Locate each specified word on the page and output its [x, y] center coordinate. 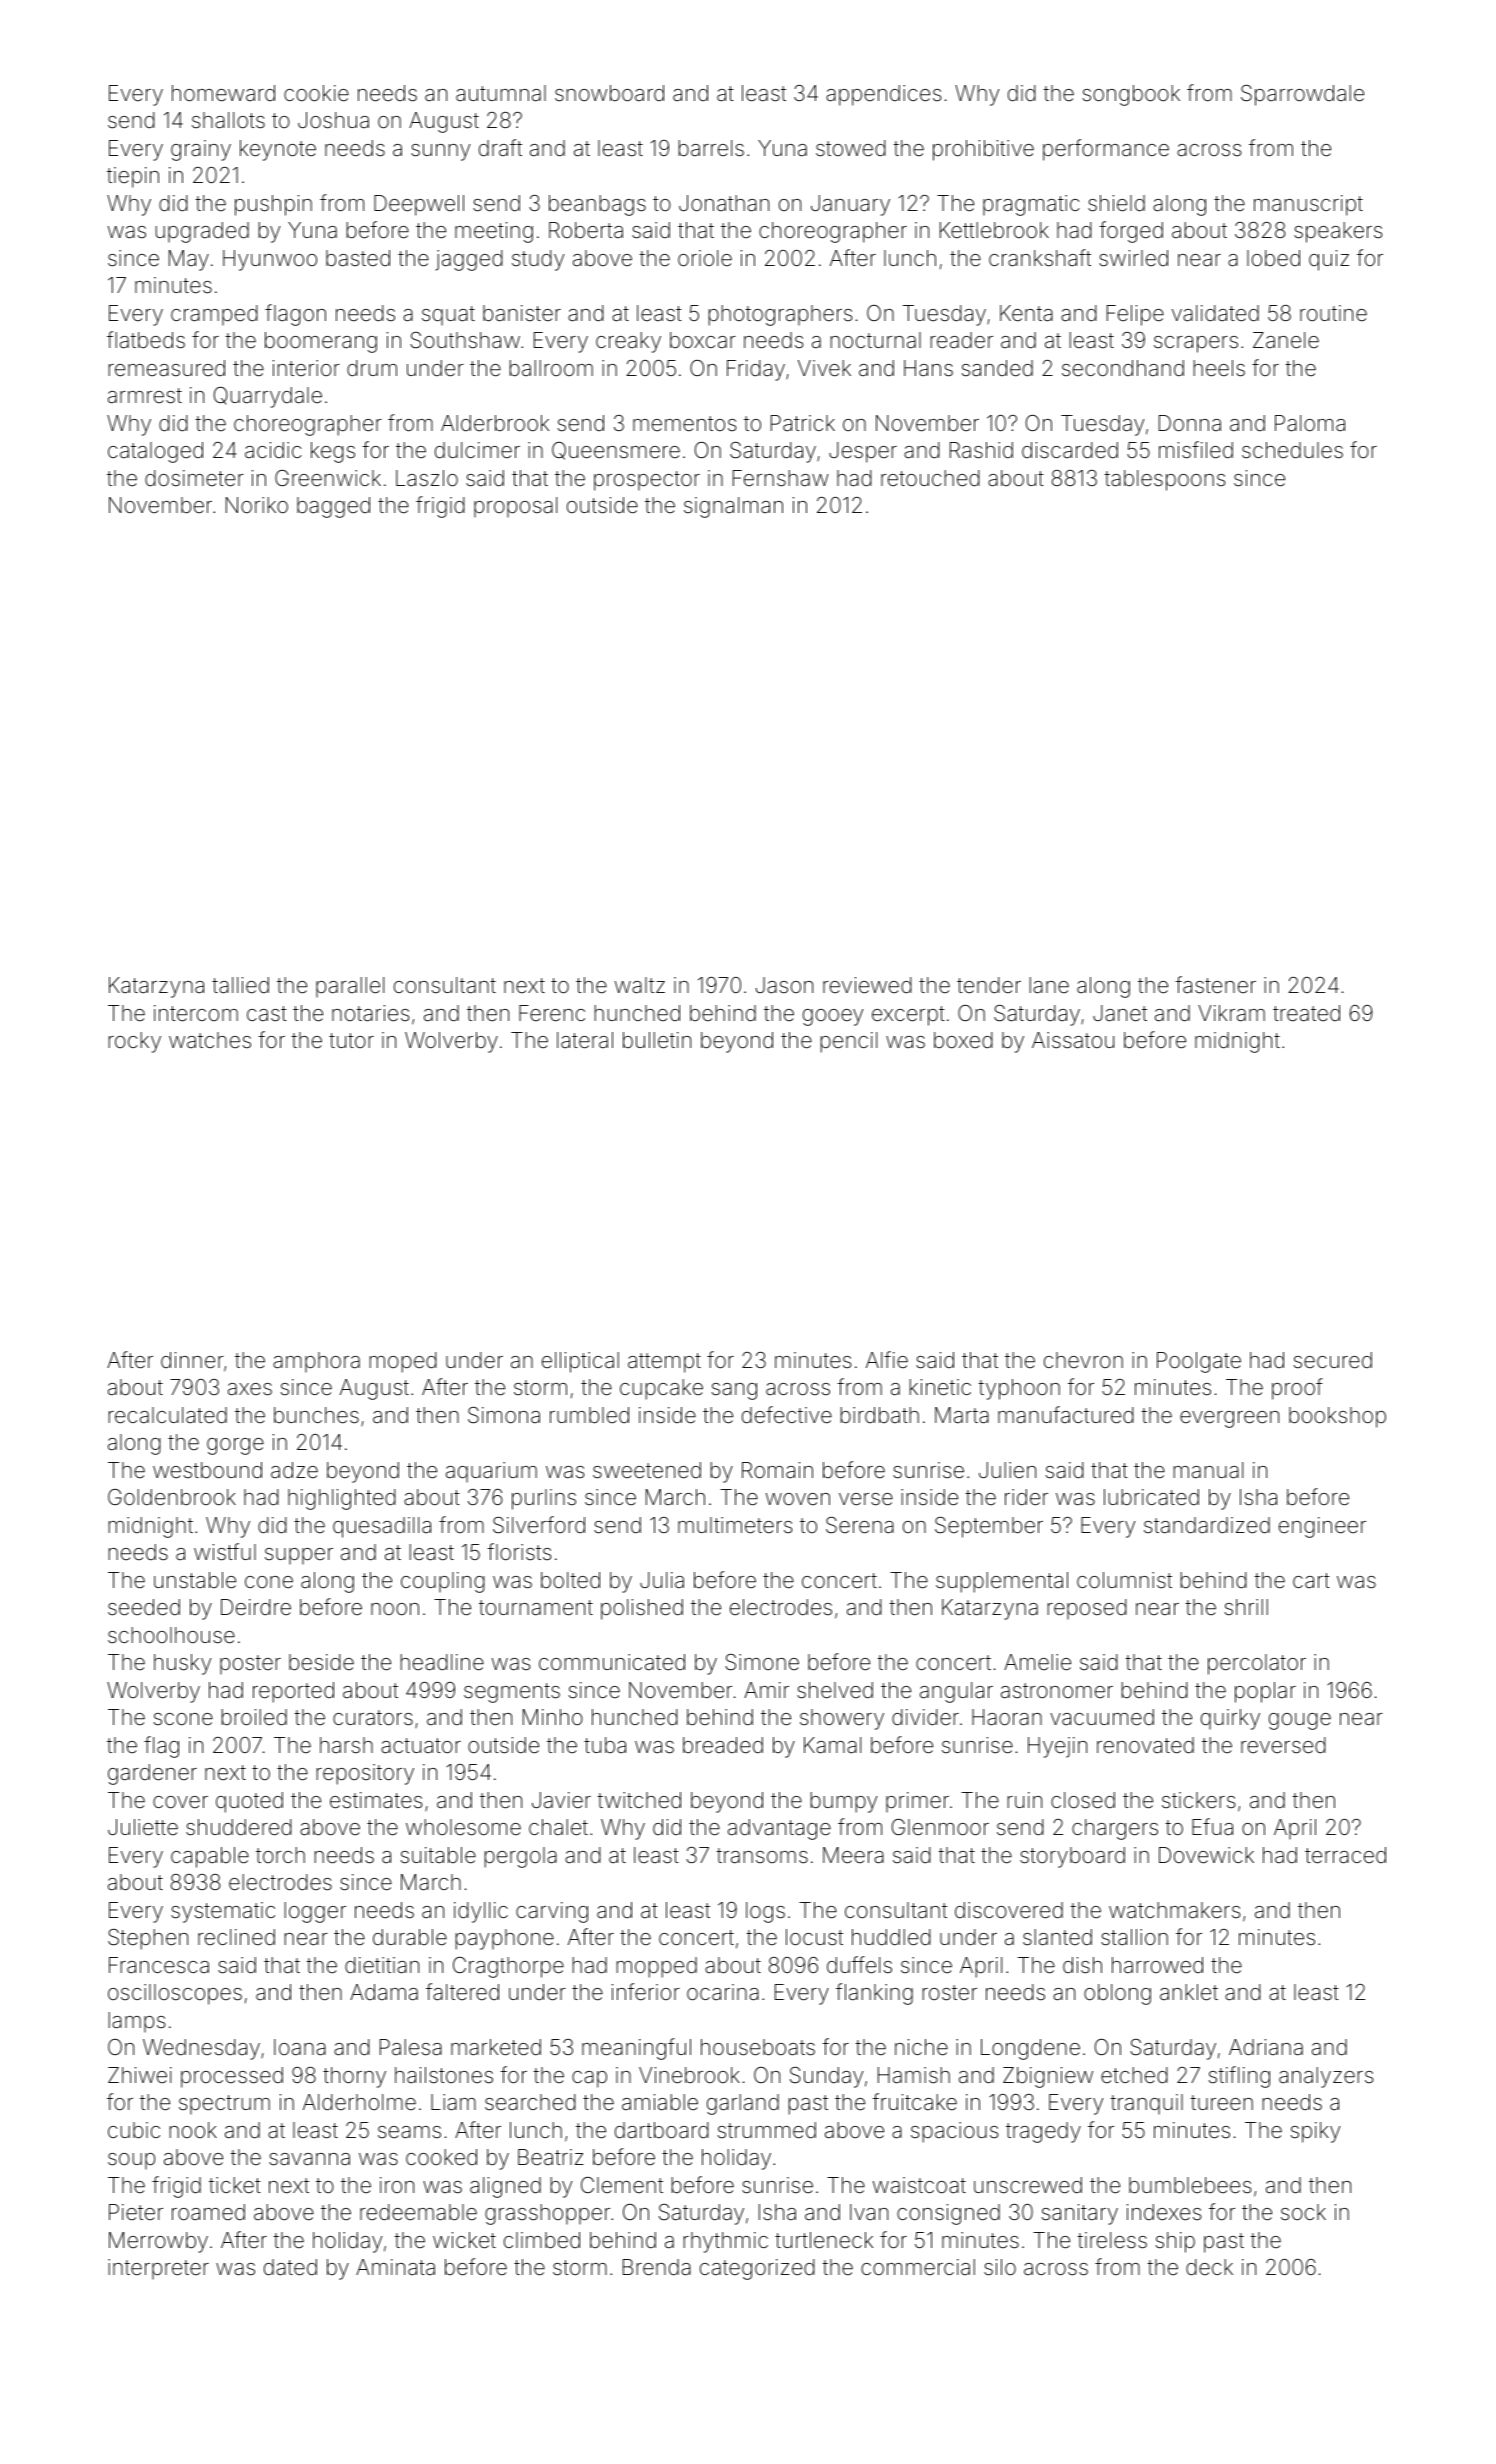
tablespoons [1164, 480]
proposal [515, 507]
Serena [860, 1525]
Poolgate [1199, 1362]
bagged [333, 507]
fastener [1215, 985]
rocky [134, 1042]
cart [1311, 1580]
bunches [316, 1415]
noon [395, 1609]
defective [787, 1415]
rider [1026, 1497]
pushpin [273, 205]
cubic [134, 2130]
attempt [664, 1363]
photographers [780, 315]
